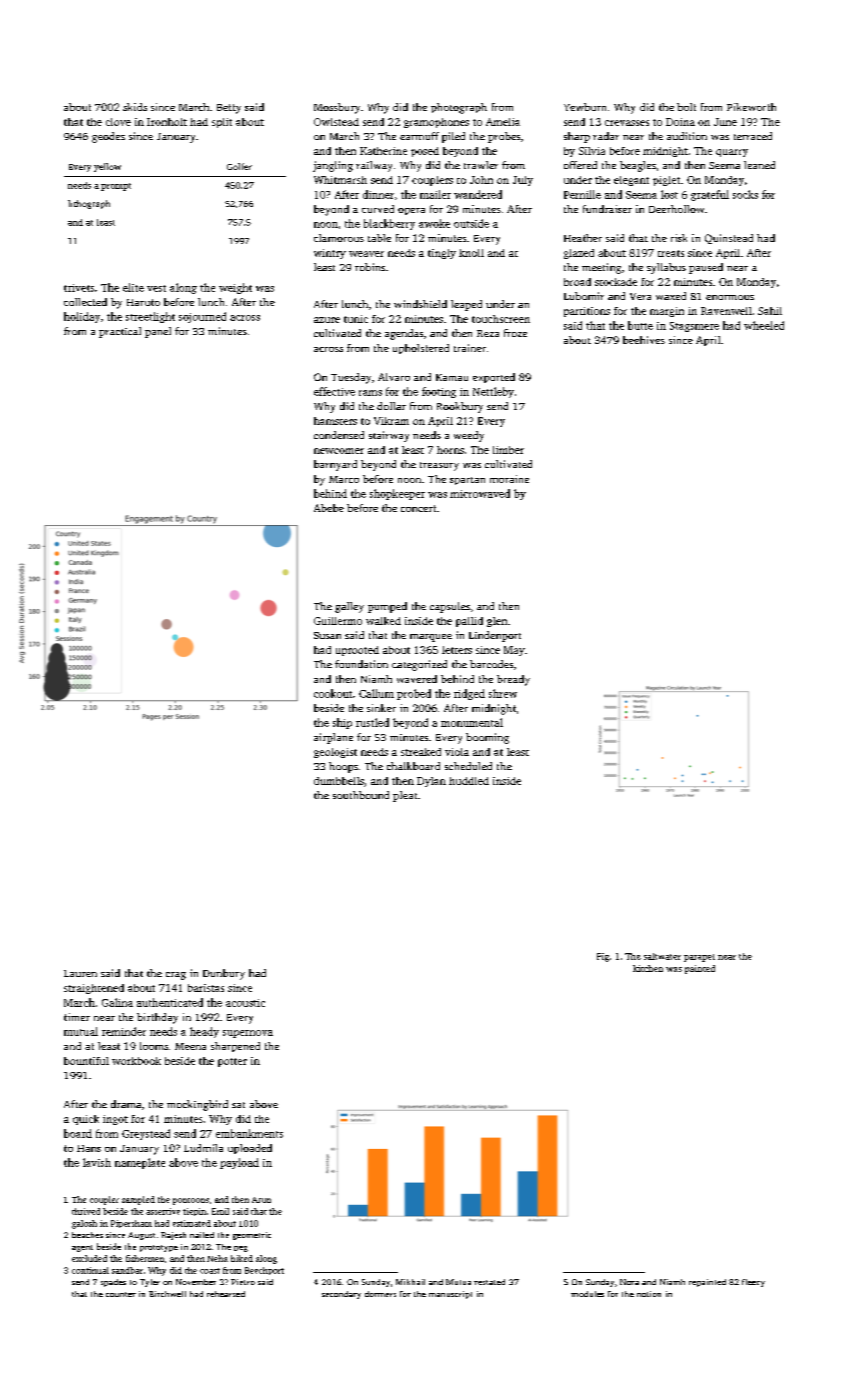 The height and width of the screenshot is (1400, 849). Describe the element at coordinates (471, 253) in the screenshot. I see `knoll` at that location.
